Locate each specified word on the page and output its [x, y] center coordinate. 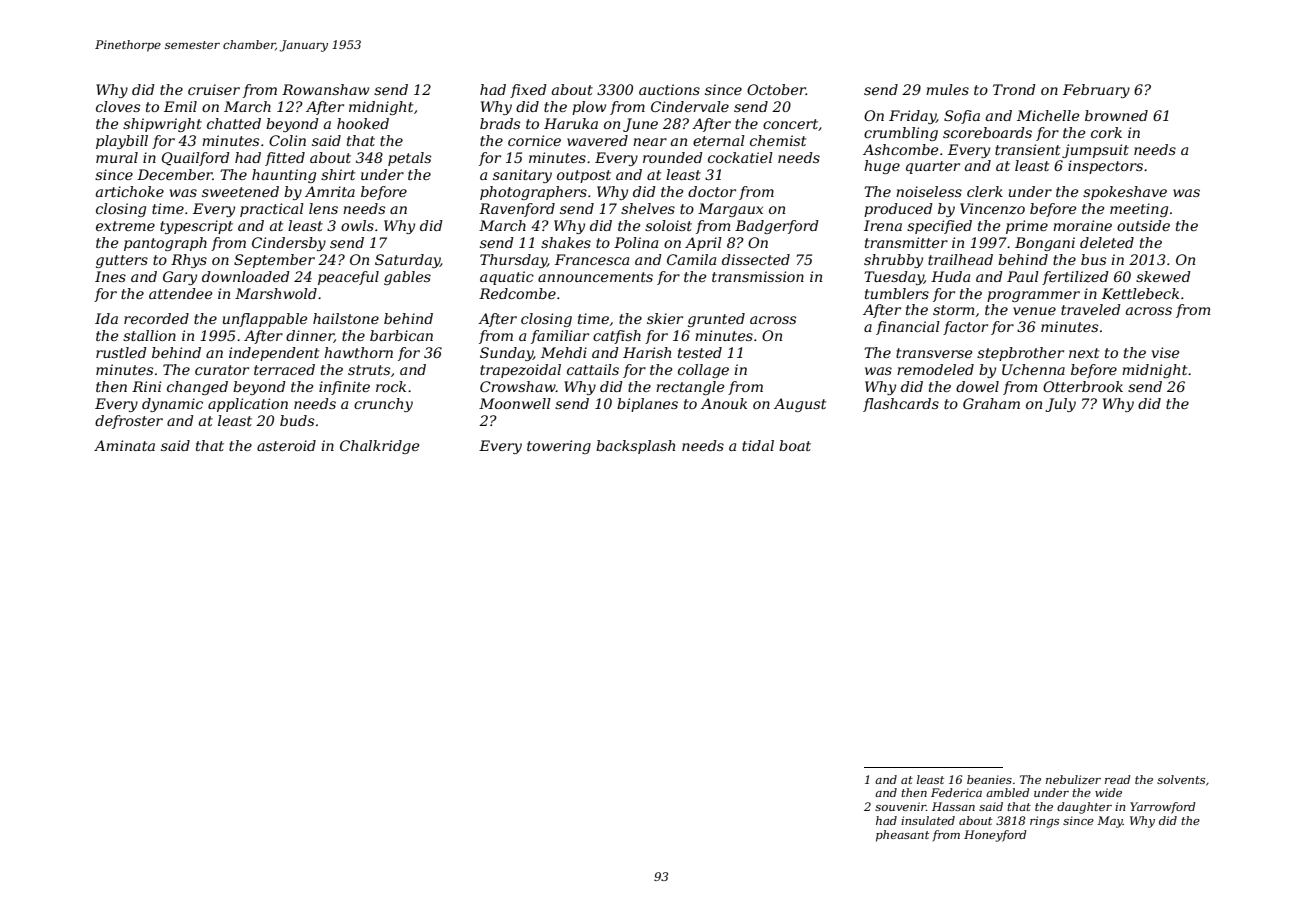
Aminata [124, 445]
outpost [584, 176]
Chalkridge [380, 447]
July [1060, 405]
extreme [125, 226]
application [248, 405]
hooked [363, 123]
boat [795, 445]
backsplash [635, 447]
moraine [1082, 225]
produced [898, 210]
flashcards [901, 405]
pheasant [902, 836]
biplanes [647, 405]
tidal [758, 445]
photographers [533, 193]
